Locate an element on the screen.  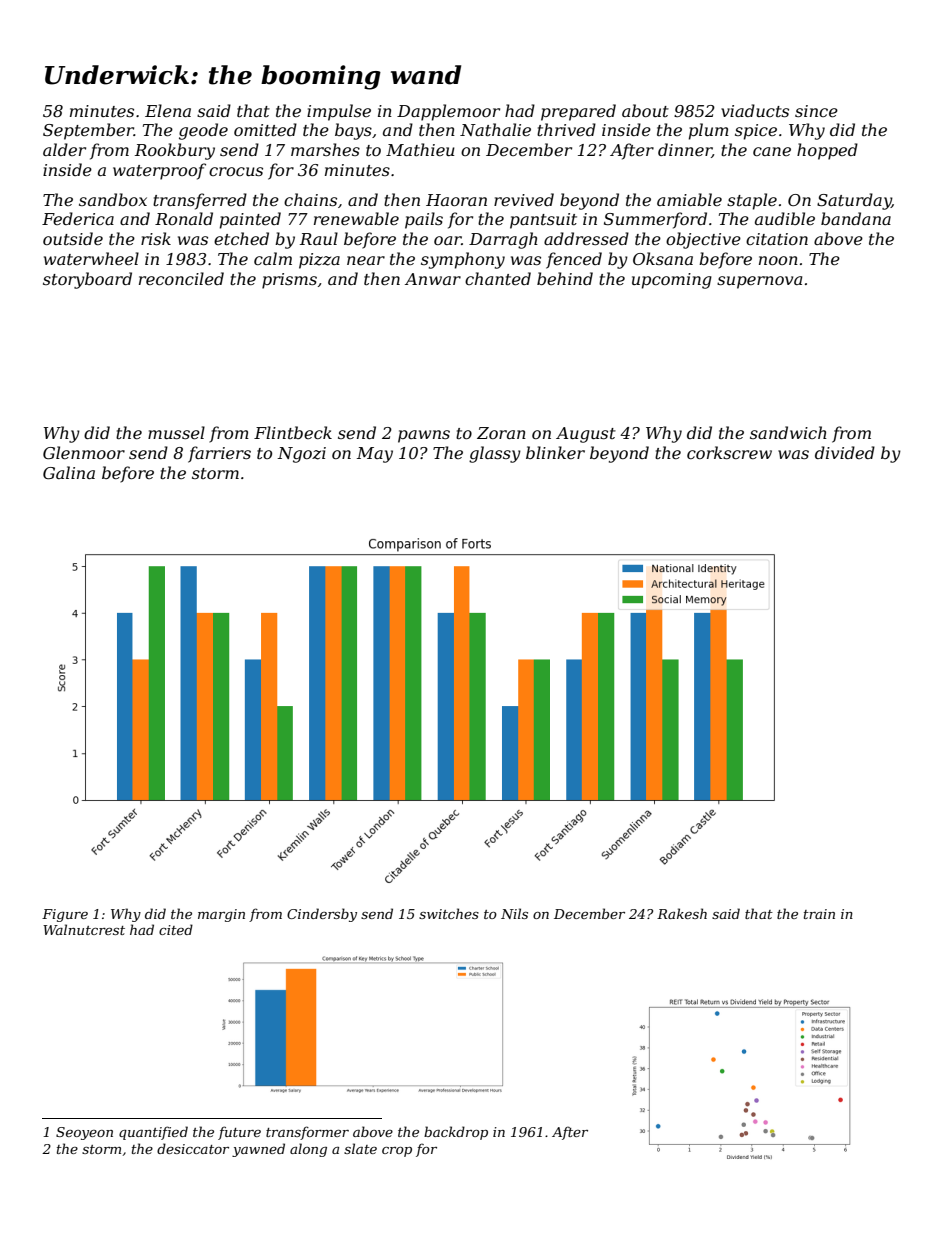
near is located at coordinates (366, 260).
